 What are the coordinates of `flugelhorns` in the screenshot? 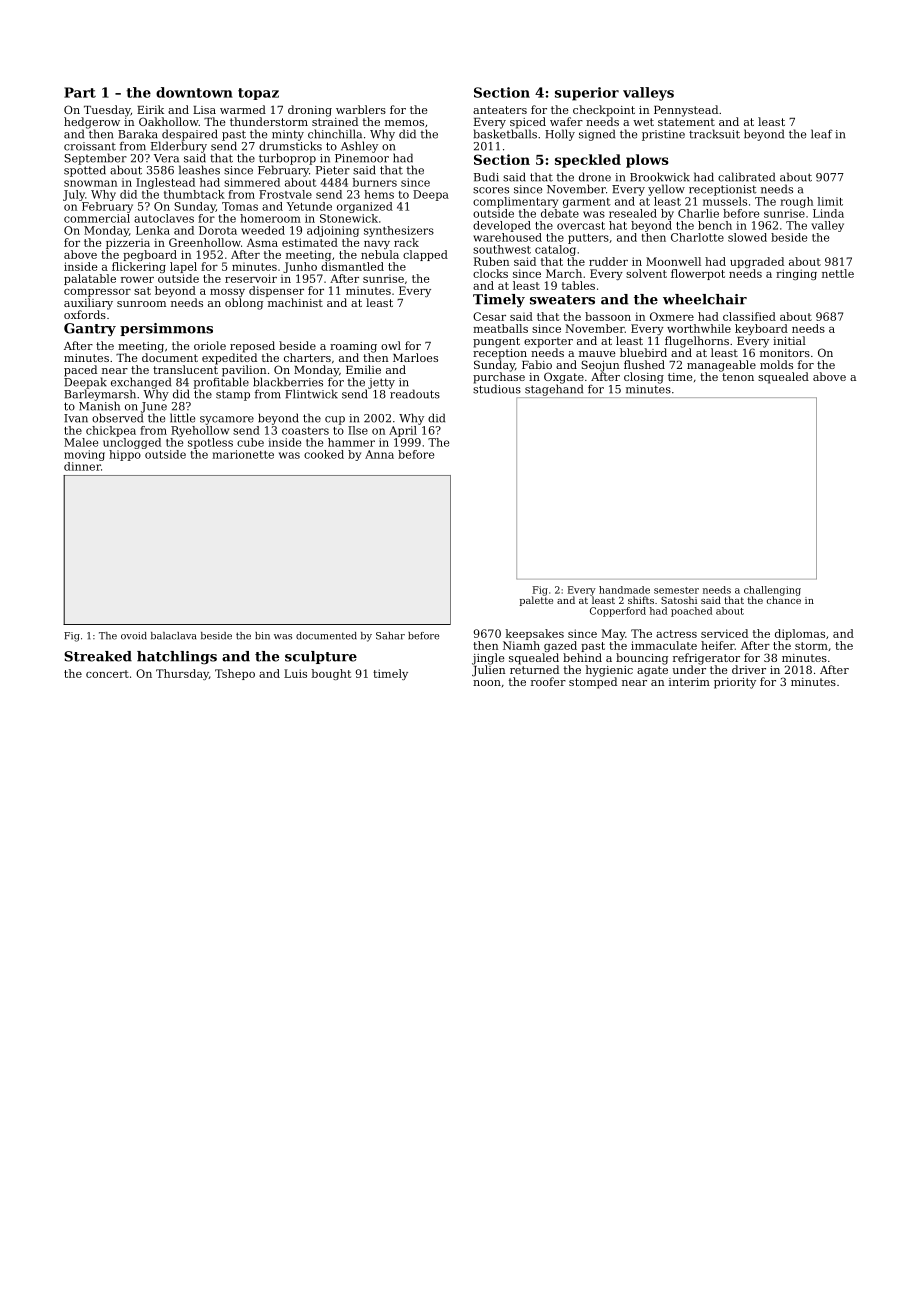 It's located at (697, 342).
